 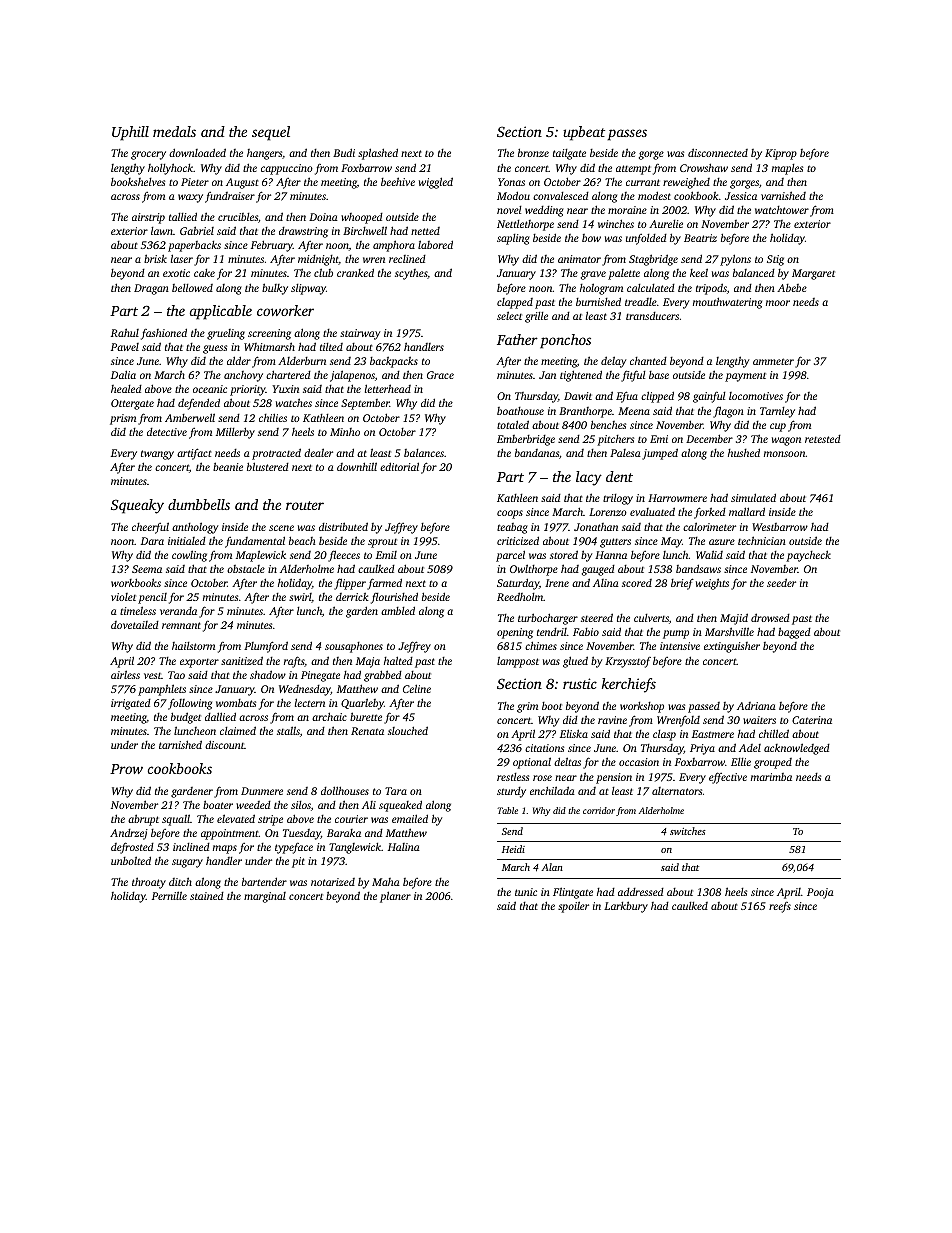 What do you see at coordinates (398, 610) in the document?
I see `ambled` at bounding box center [398, 610].
